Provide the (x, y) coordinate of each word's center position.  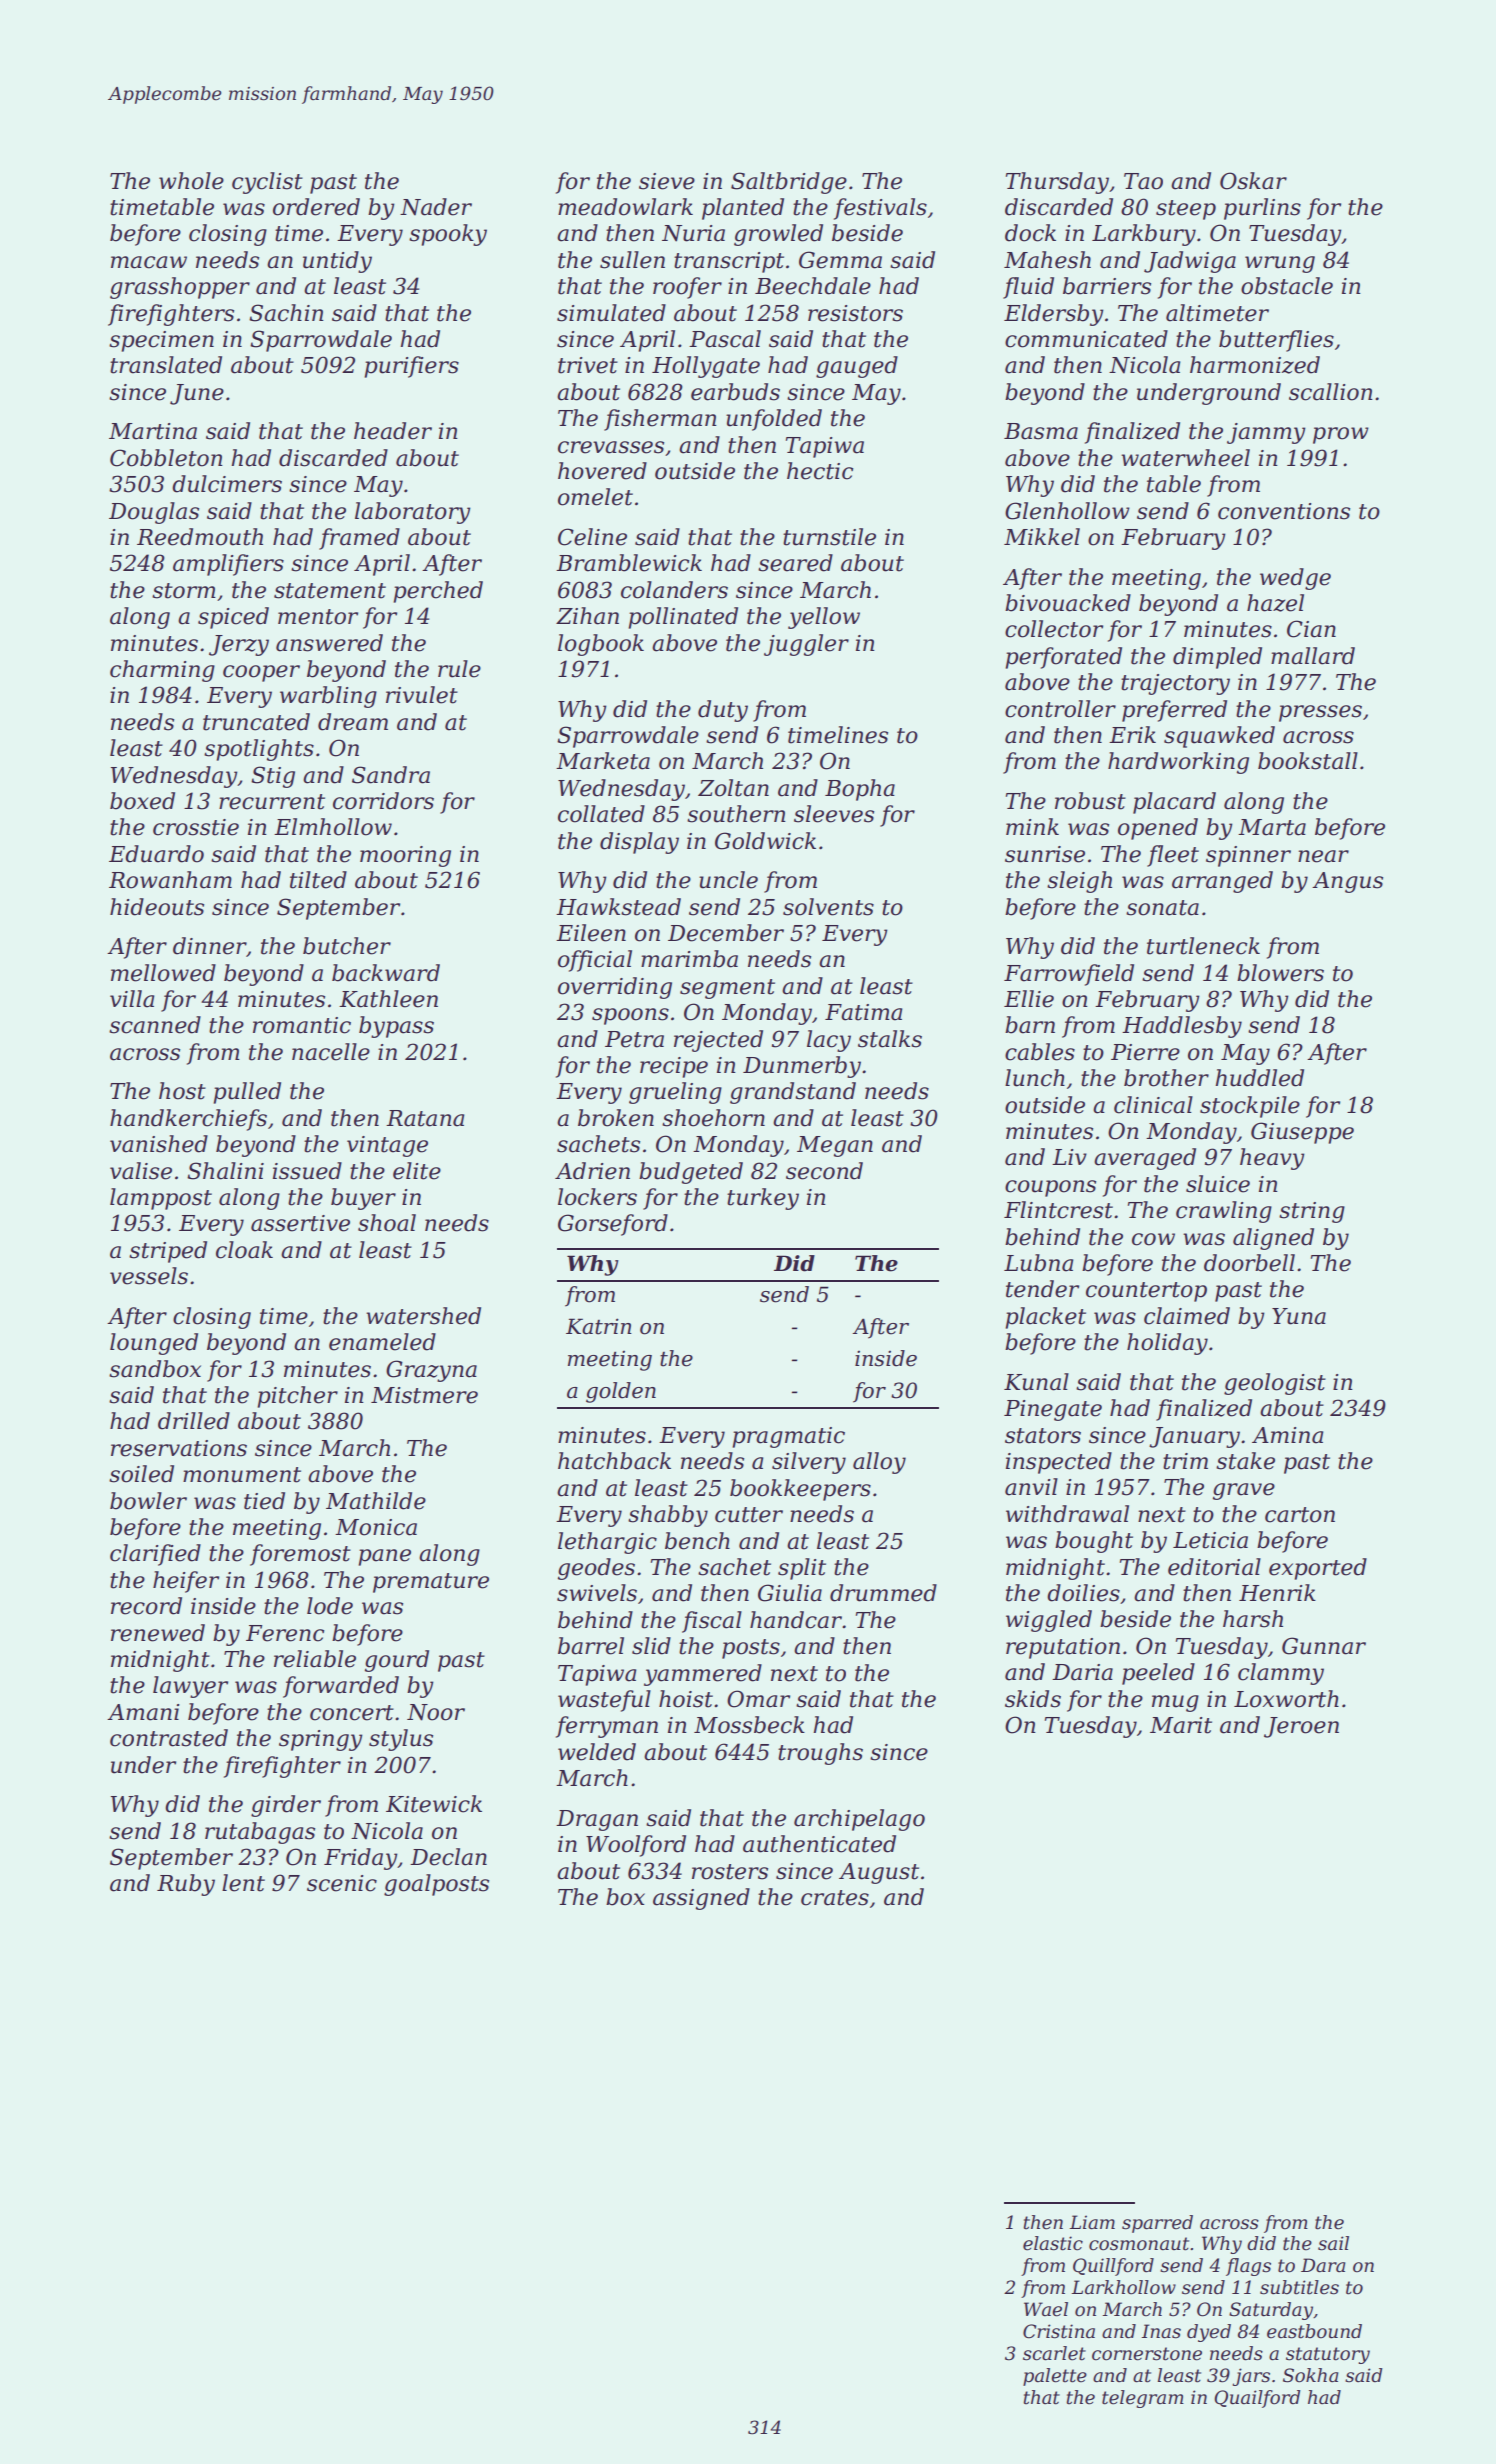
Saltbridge (789, 183)
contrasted (169, 1738)
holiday (1167, 1344)
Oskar (1253, 181)
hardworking (1178, 763)
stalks (890, 1039)
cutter (749, 1515)
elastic (1053, 2243)
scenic (342, 1883)
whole (191, 181)
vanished (159, 1144)
